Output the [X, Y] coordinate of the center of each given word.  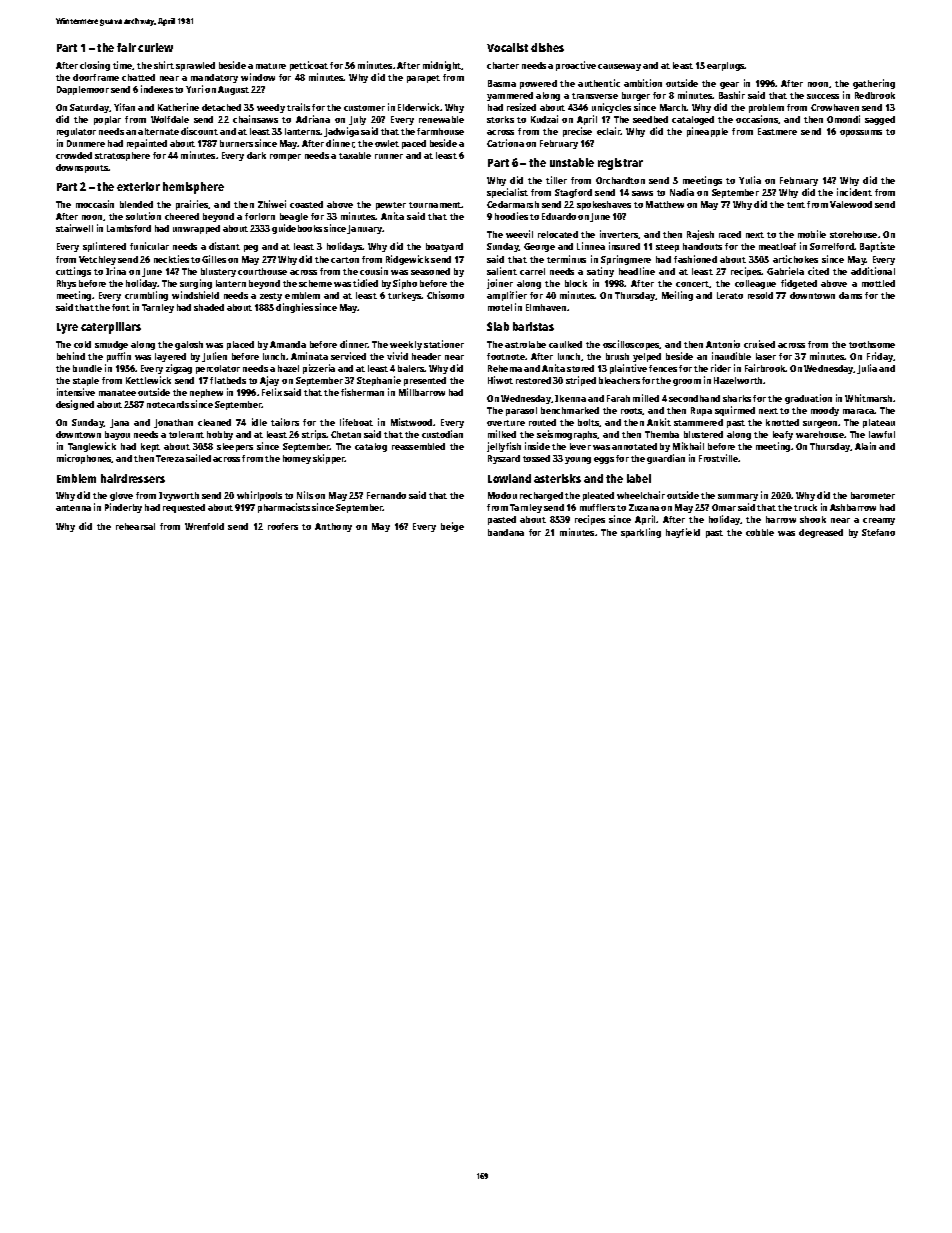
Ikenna [570, 398]
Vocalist [507, 47]
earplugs [726, 66]
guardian [666, 459]
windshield [195, 295]
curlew [155, 47]
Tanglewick [92, 447]
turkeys [405, 296]
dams [850, 295]
